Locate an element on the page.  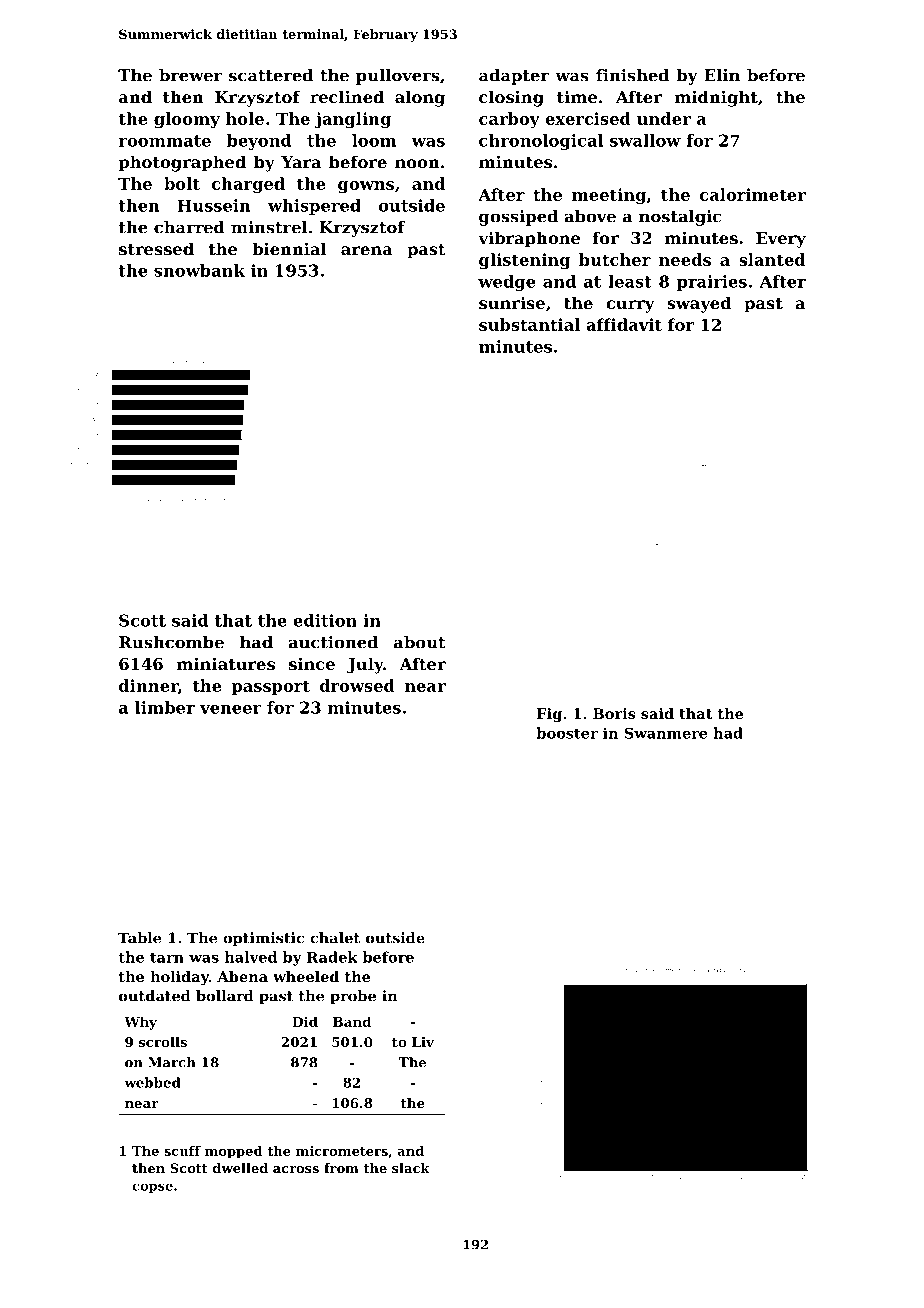
arena is located at coordinates (367, 250).
